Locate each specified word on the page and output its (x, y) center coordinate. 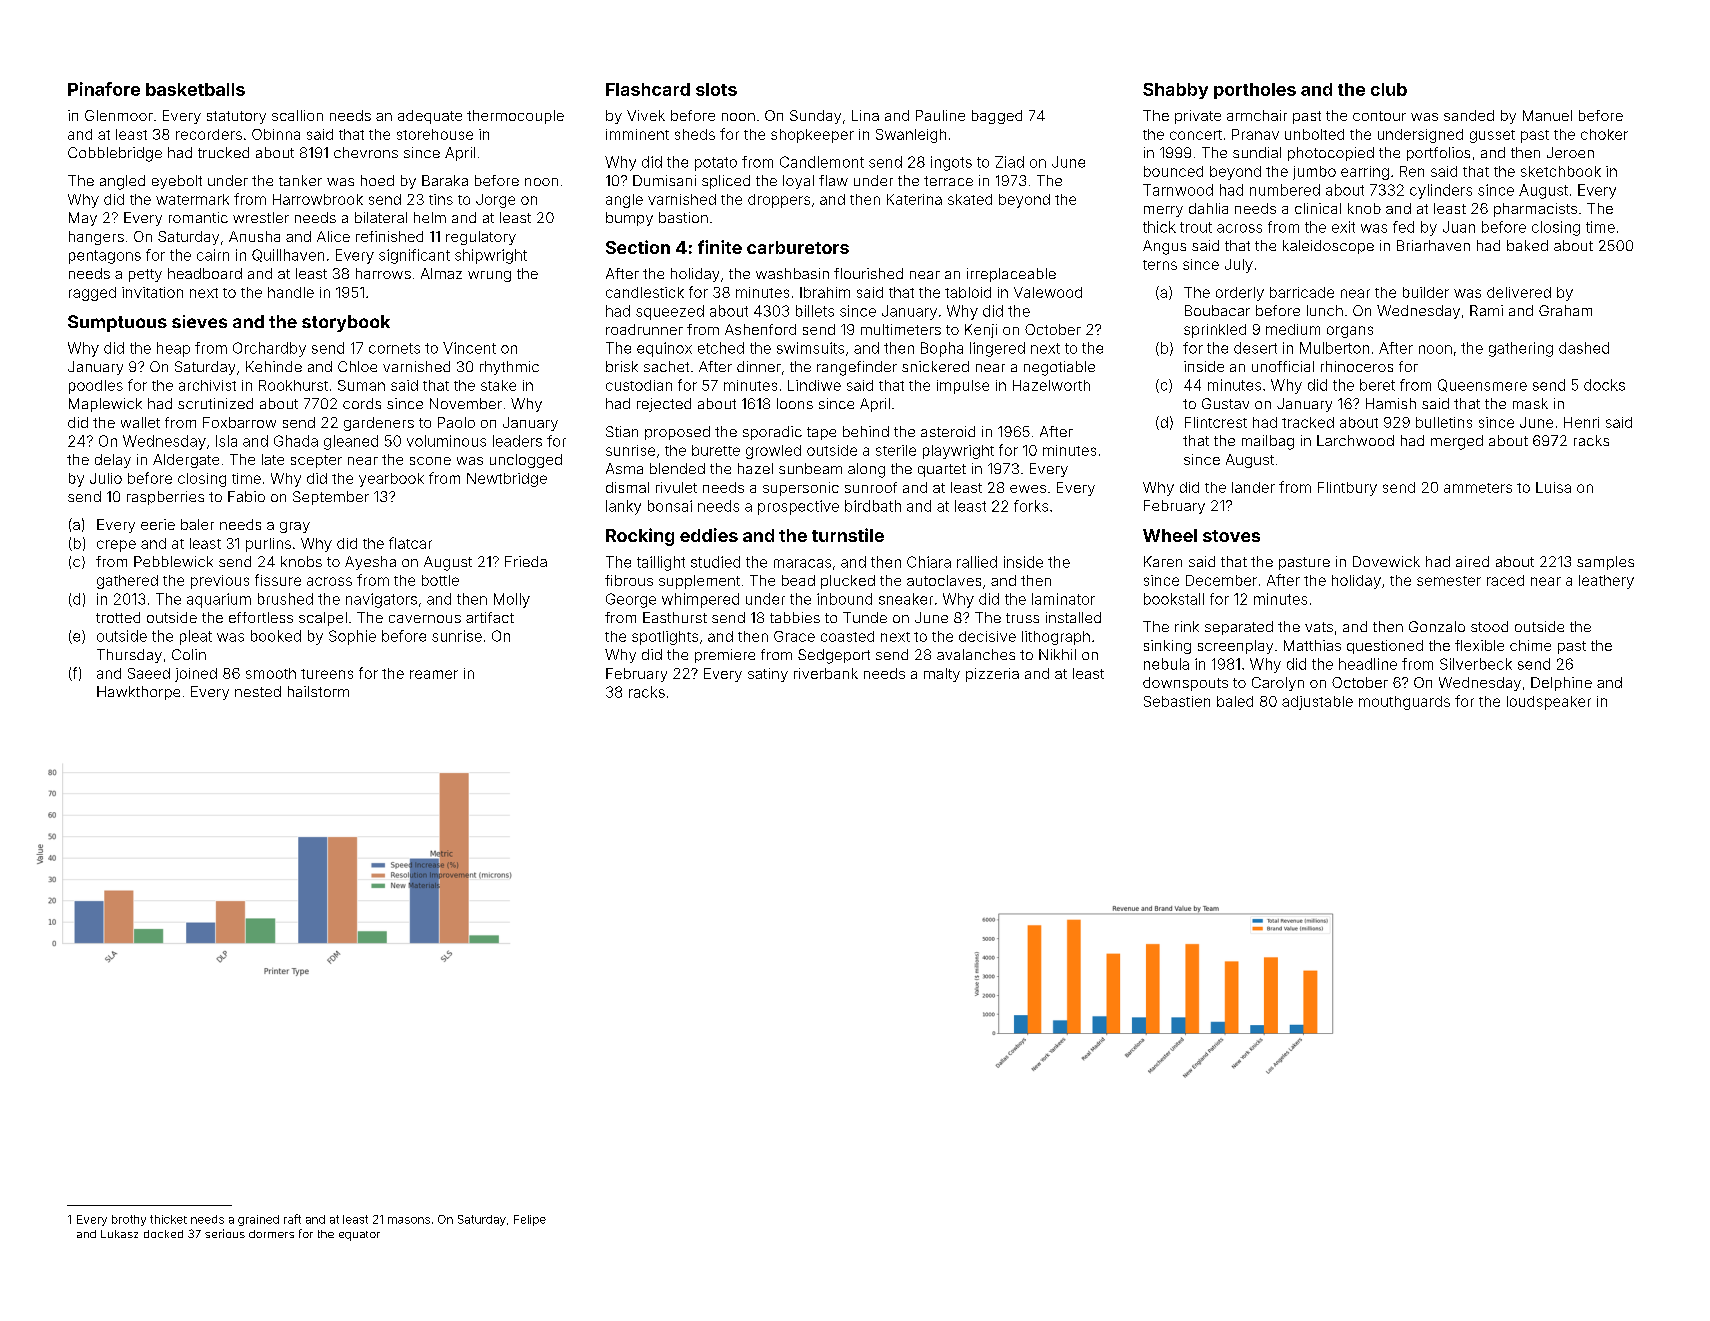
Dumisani (664, 180)
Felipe (530, 1220)
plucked (848, 582)
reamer (434, 674)
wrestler (261, 217)
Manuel (1547, 115)
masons (409, 1220)
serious (225, 1233)
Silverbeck (1476, 664)
